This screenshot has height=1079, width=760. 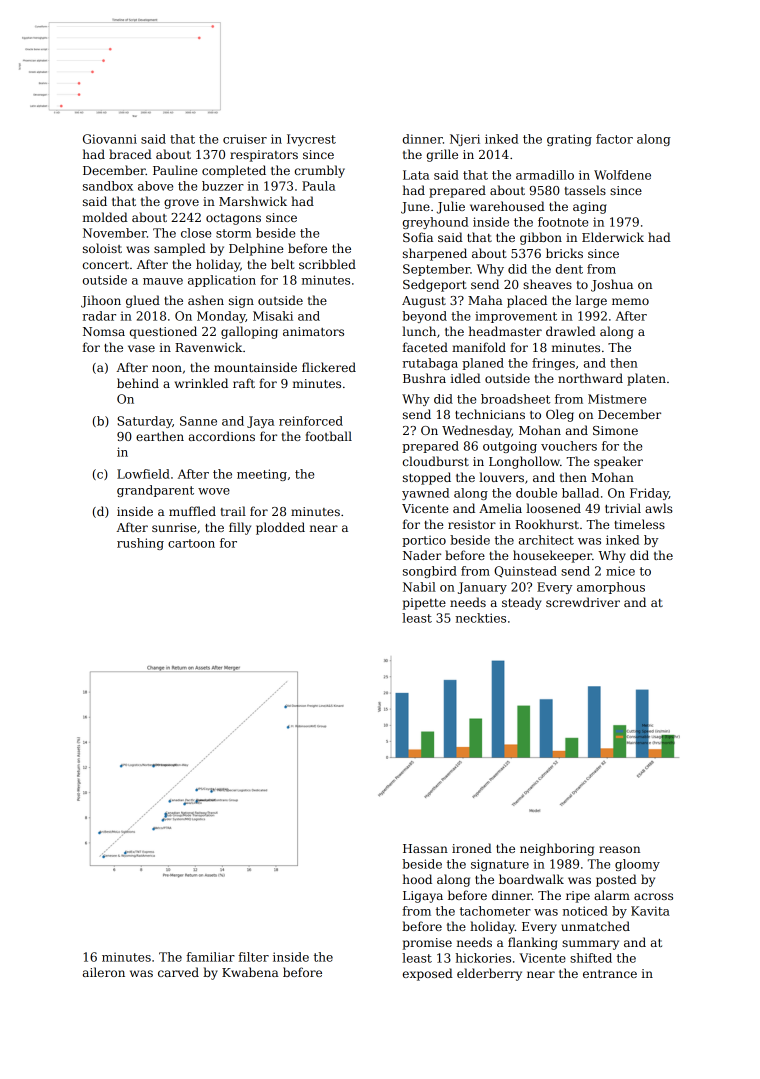 What do you see at coordinates (614, 139) in the screenshot?
I see `factor` at bounding box center [614, 139].
